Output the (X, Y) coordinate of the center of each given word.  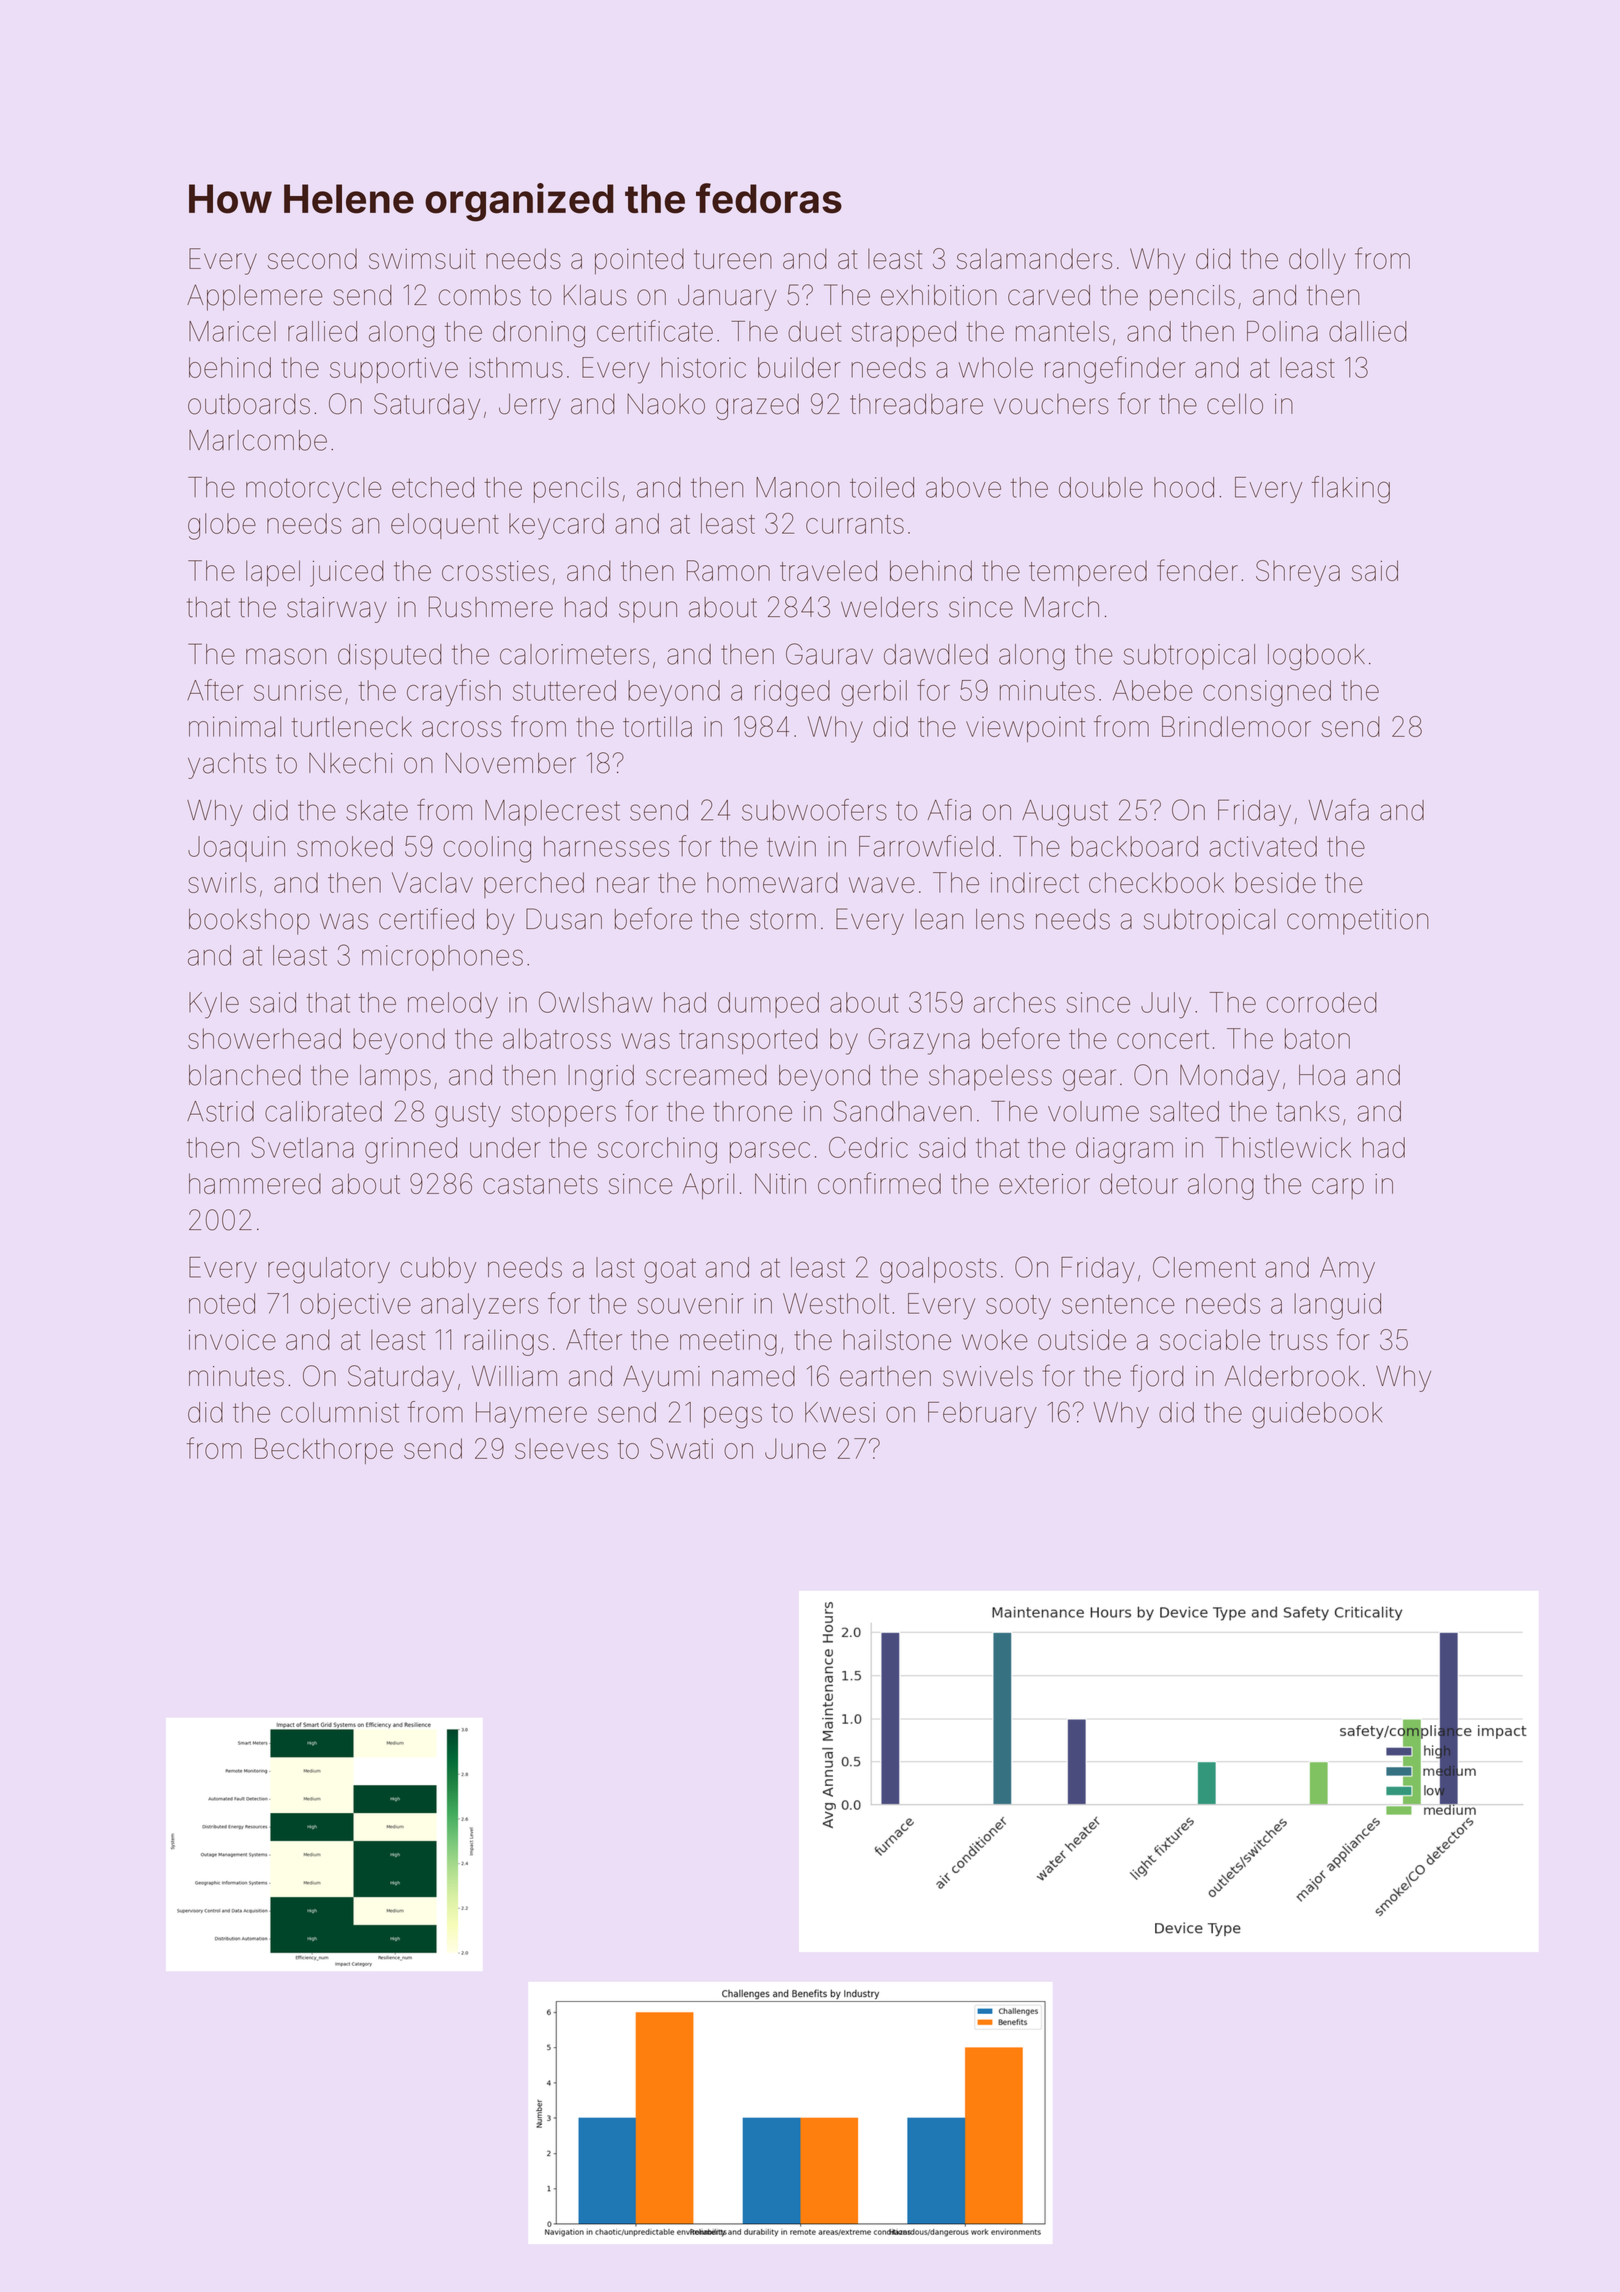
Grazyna (919, 1041)
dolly (1317, 261)
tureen (733, 259)
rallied (322, 331)
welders (889, 607)
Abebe (1153, 690)
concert (1163, 1039)
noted (222, 1303)
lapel (273, 573)
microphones (442, 958)
